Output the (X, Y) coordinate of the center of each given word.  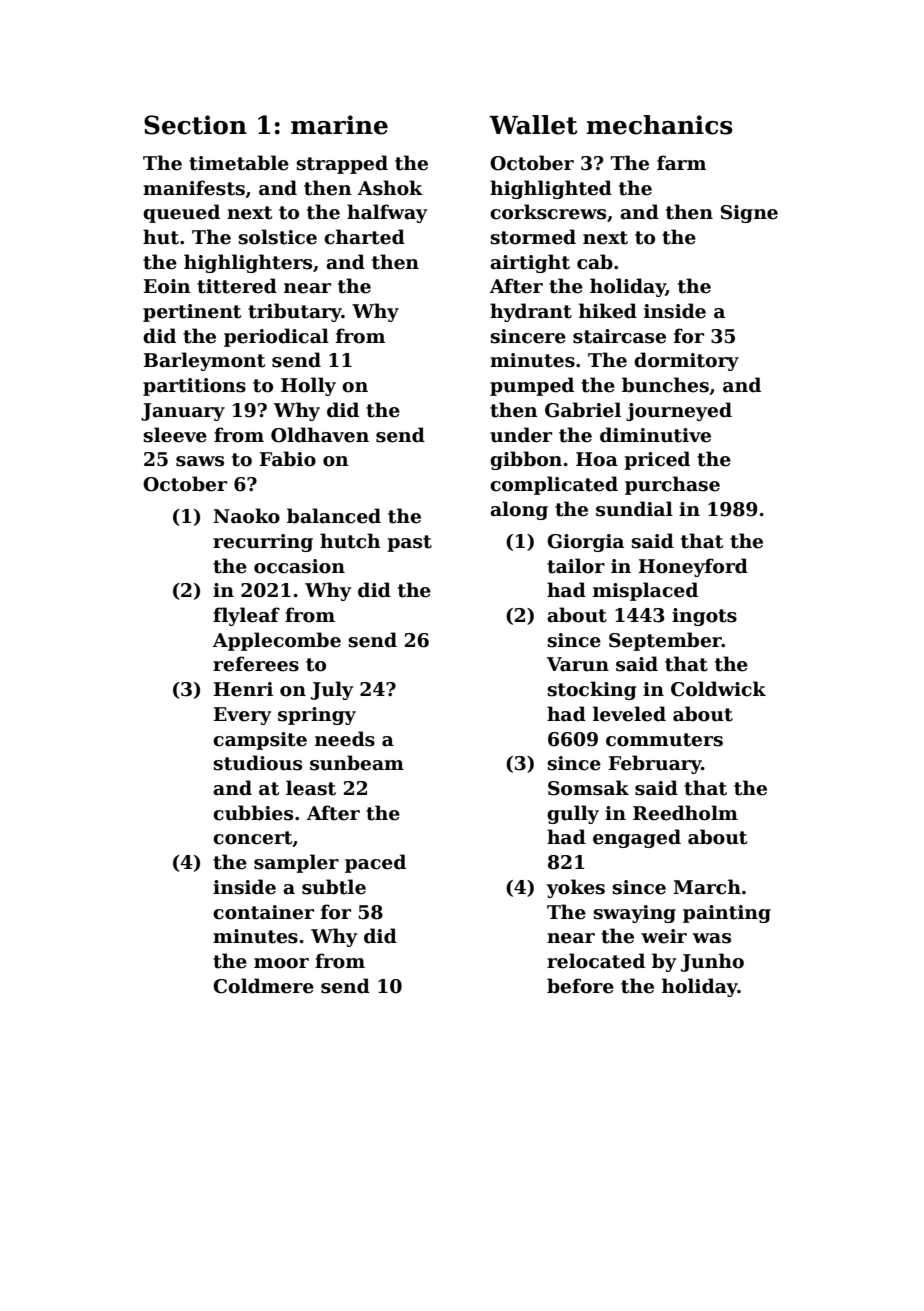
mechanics (659, 125)
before (580, 986)
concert (252, 838)
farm (681, 163)
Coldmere (263, 986)
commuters (664, 740)
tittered (237, 286)
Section (195, 125)
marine (339, 125)
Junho (712, 962)
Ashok (390, 188)
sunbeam (357, 763)
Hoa (597, 459)
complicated (554, 485)
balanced (334, 516)
